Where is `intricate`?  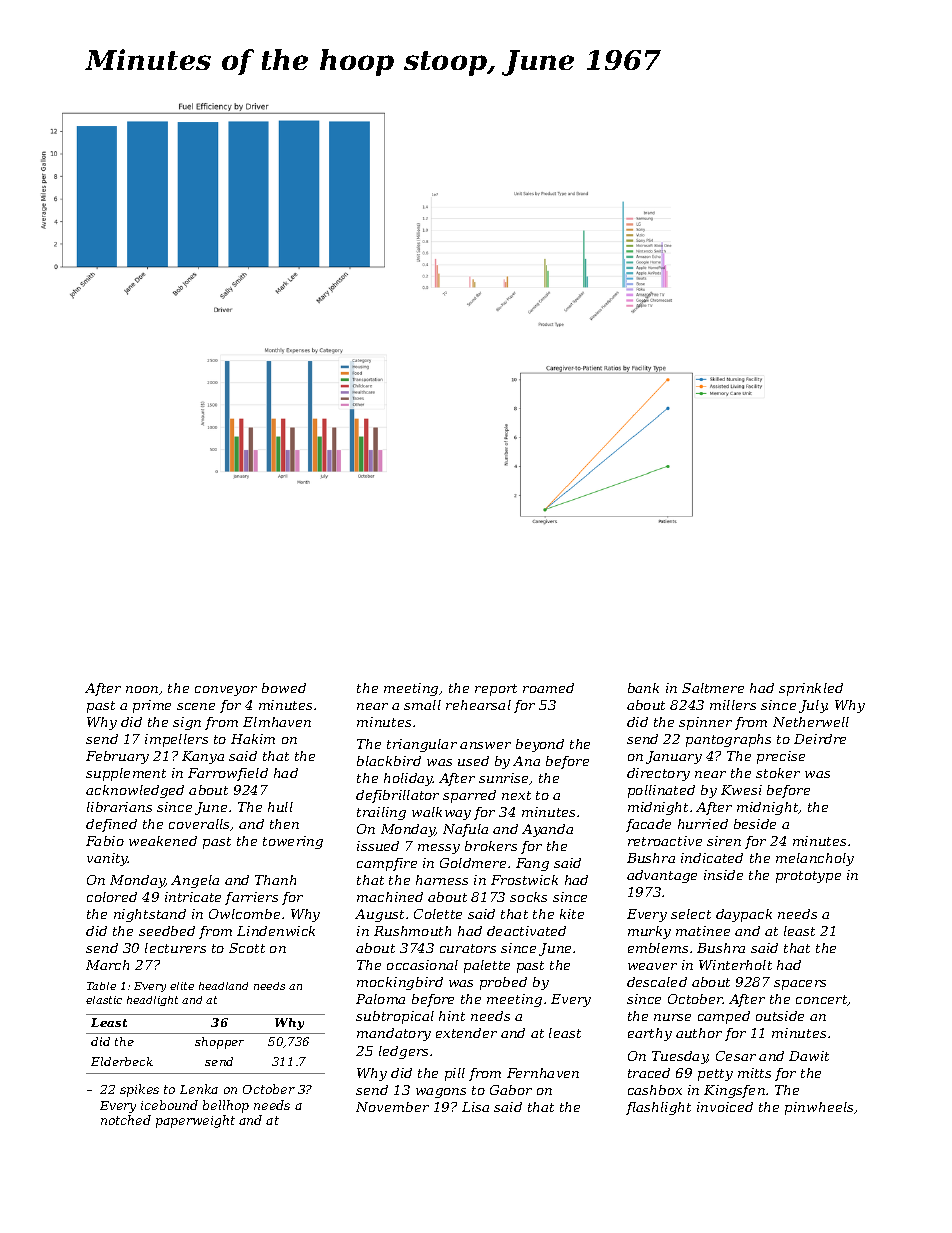 intricate is located at coordinates (193, 897).
